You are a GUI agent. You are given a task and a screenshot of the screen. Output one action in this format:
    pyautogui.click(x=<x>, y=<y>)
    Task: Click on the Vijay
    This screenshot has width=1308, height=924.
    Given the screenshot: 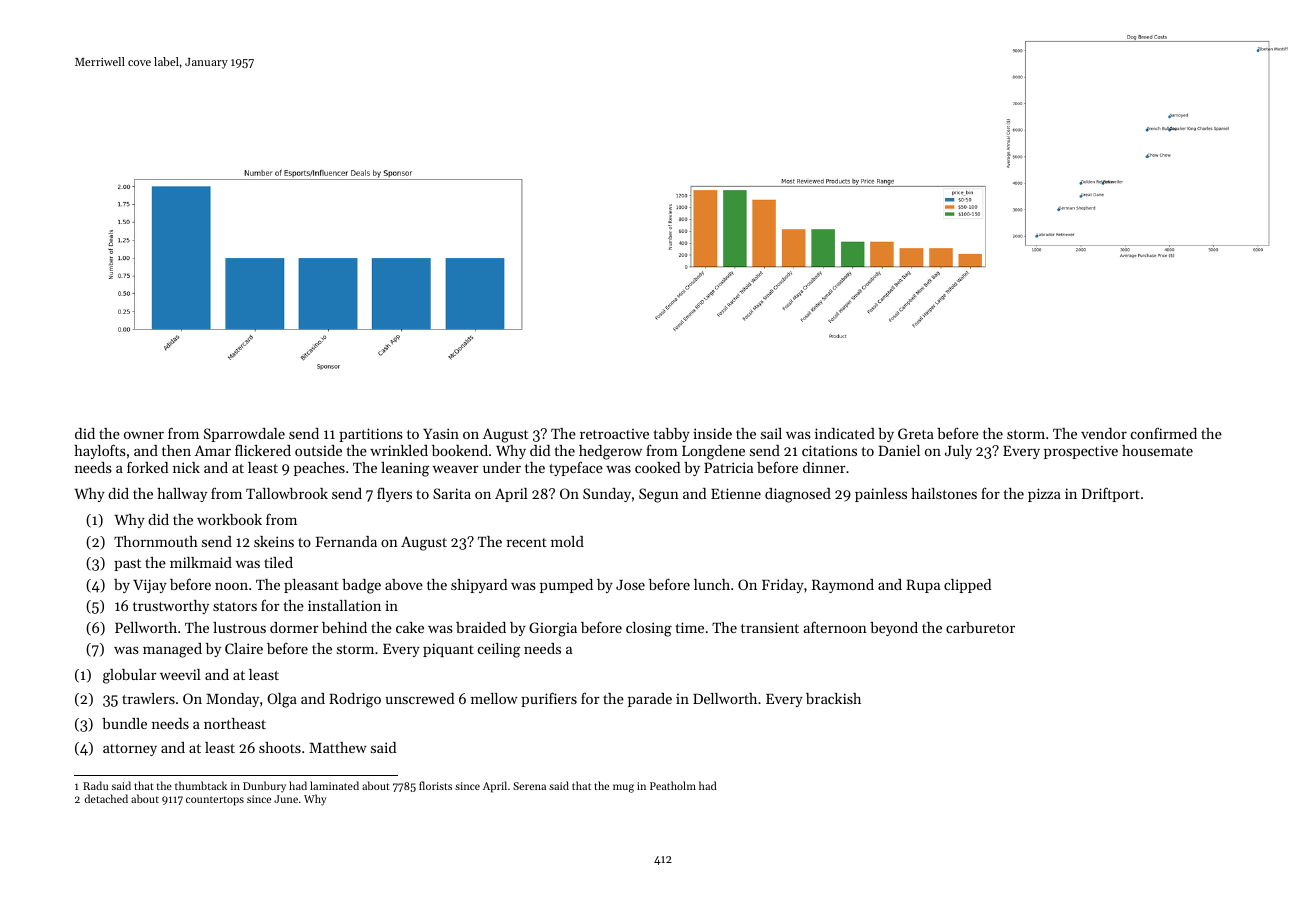 What is the action you would take?
    pyautogui.click(x=150, y=586)
